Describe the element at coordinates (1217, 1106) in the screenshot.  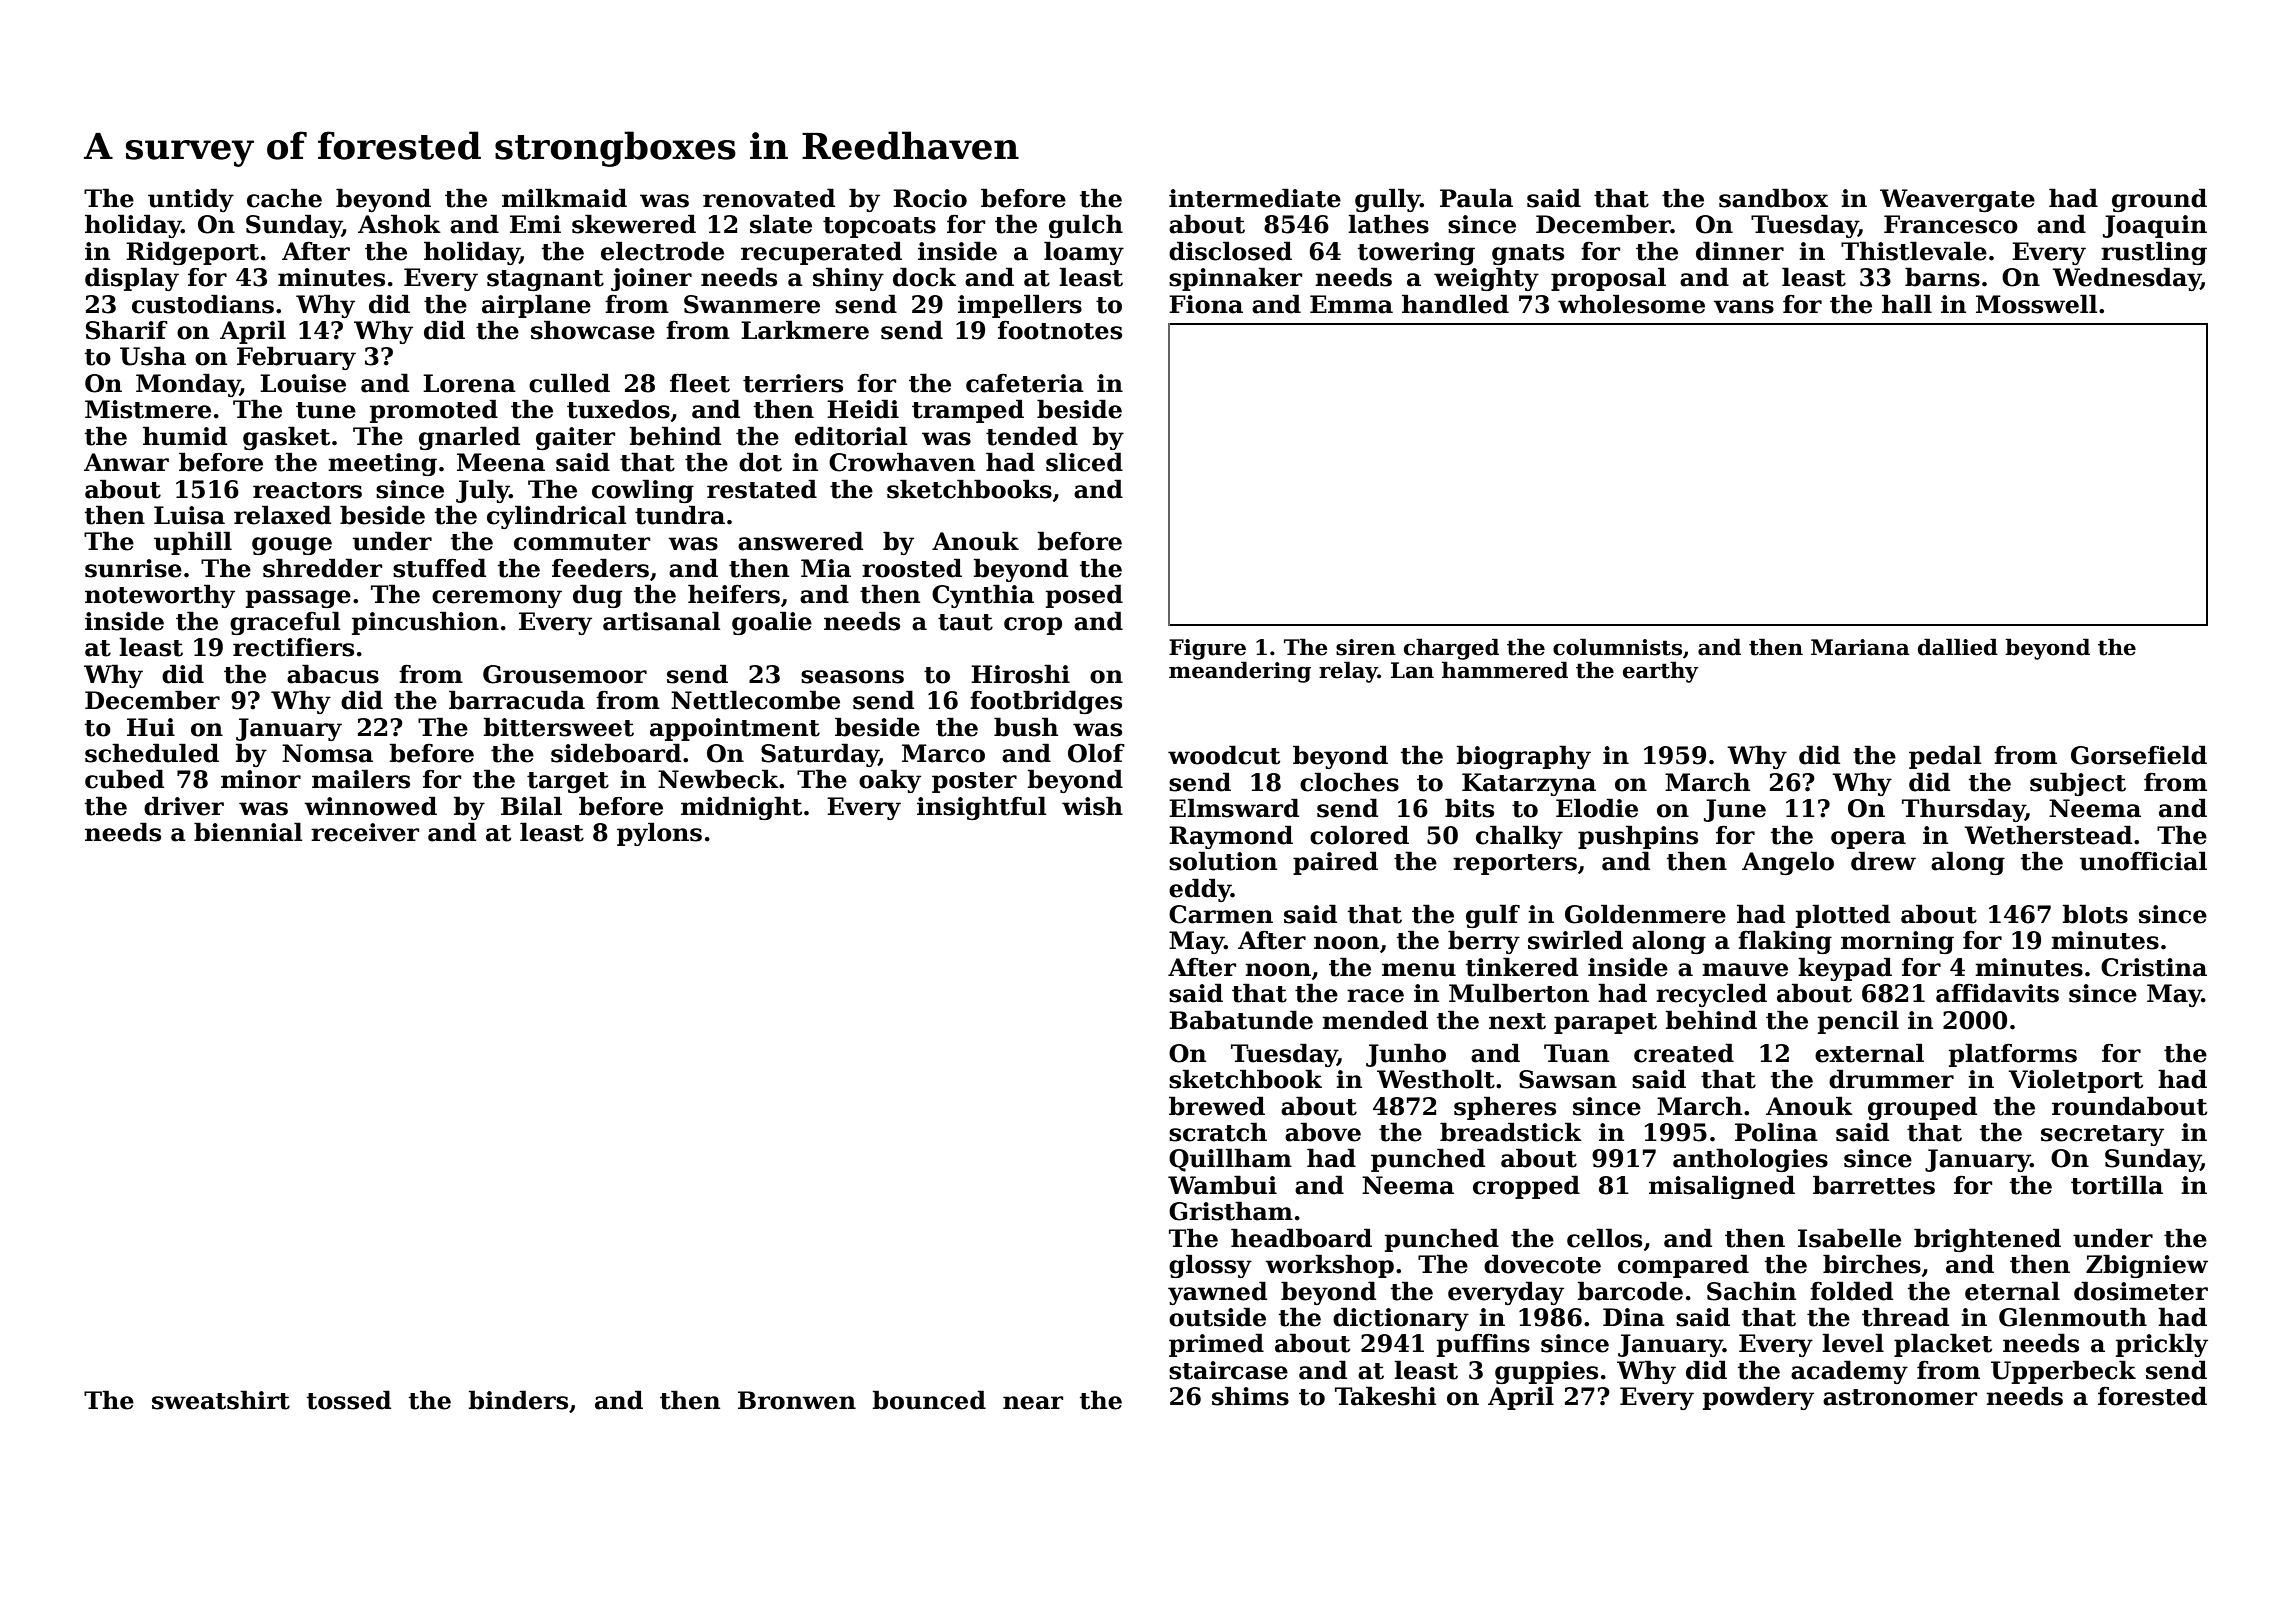
I see `brewed` at that location.
